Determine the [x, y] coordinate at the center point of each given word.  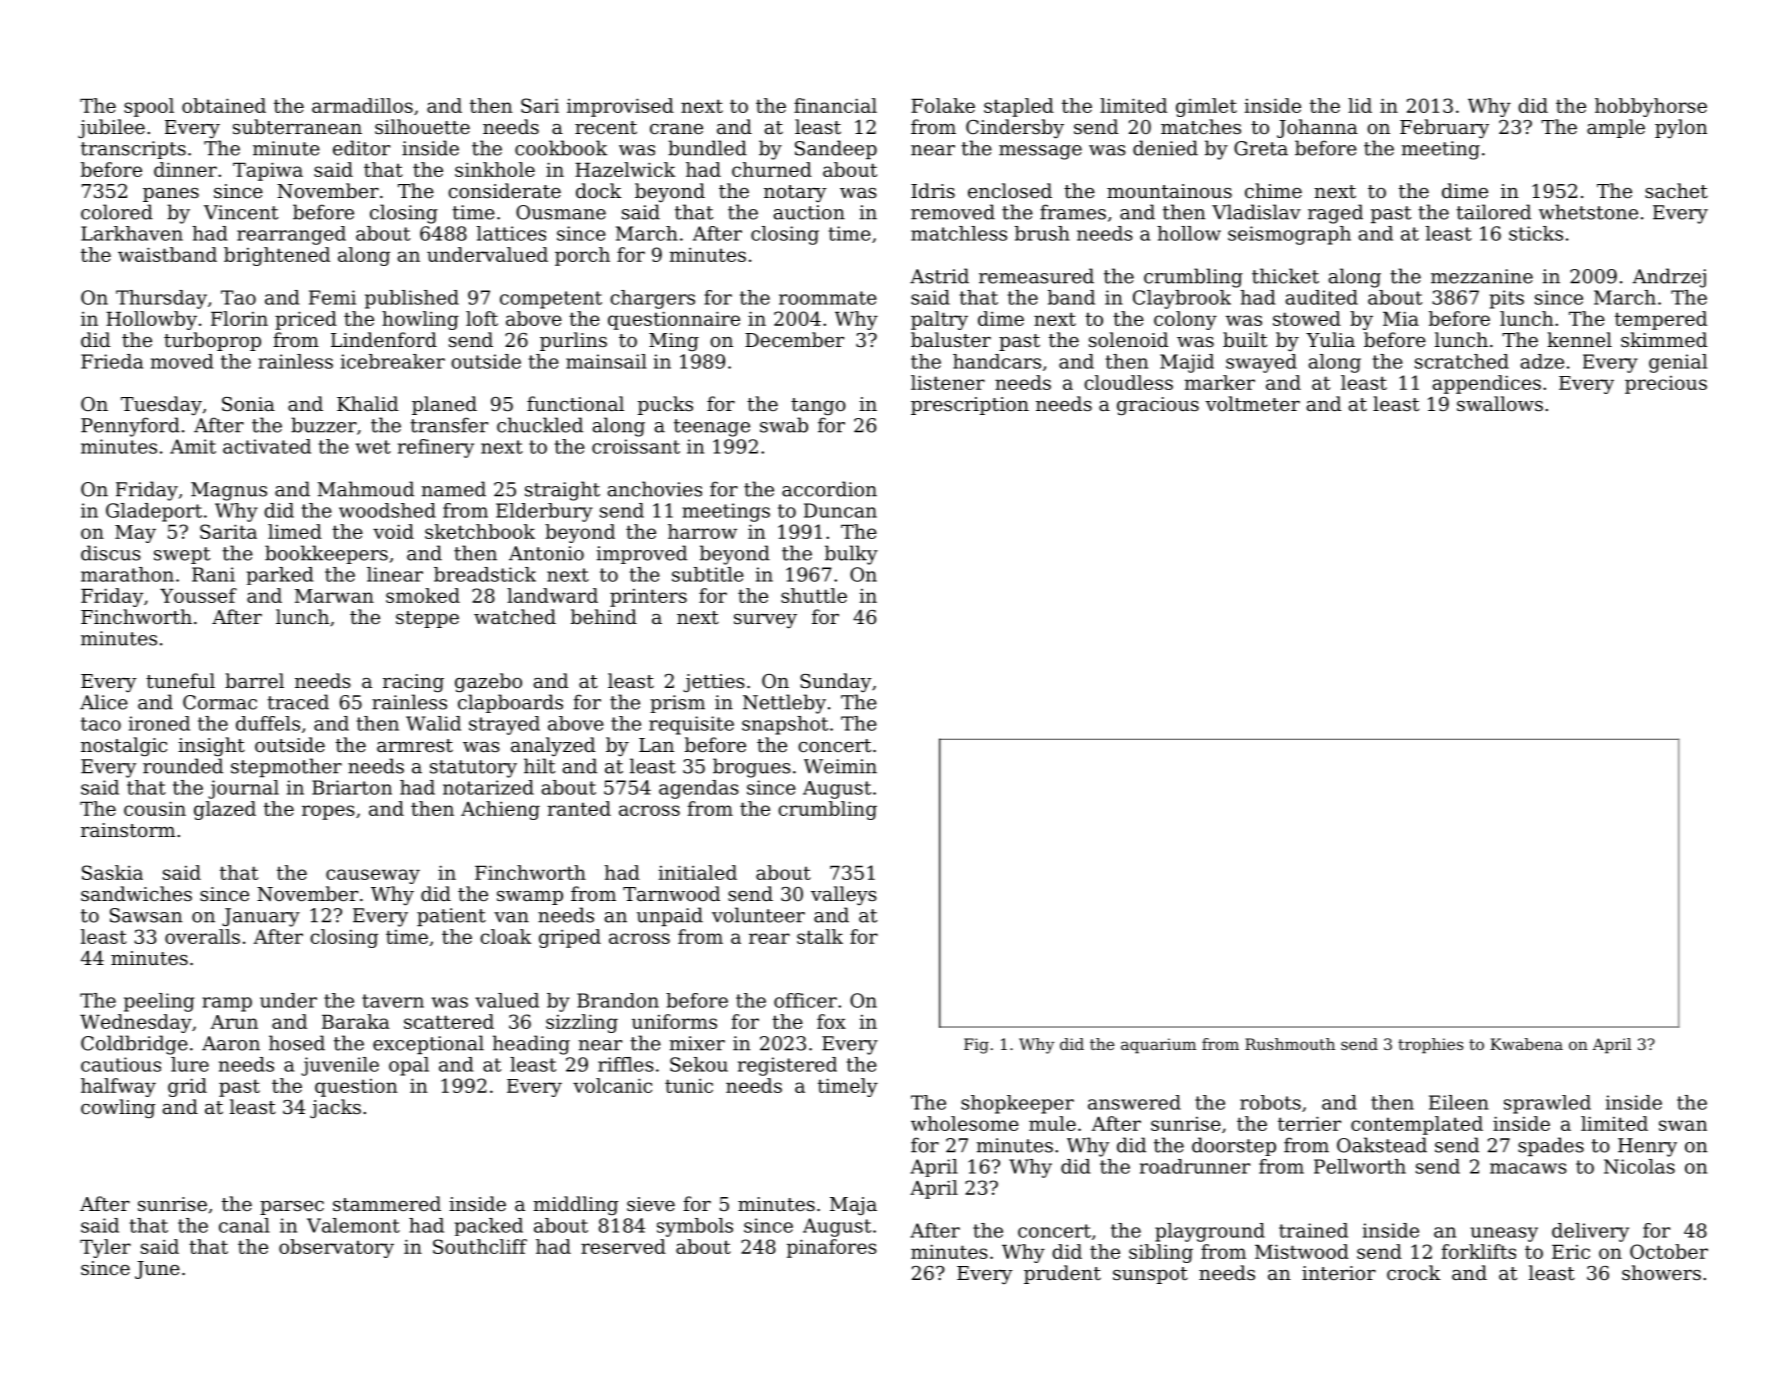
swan [1683, 1125]
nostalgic [124, 746]
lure [190, 1064]
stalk [820, 936]
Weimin [840, 766]
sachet [1676, 190]
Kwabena [1526, 1044]
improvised [620, 107]
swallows [1500, 403]
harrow [702, 531]
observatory [336, 1248]
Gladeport [154, 512]
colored [117, 212]
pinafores [832, 1248]
